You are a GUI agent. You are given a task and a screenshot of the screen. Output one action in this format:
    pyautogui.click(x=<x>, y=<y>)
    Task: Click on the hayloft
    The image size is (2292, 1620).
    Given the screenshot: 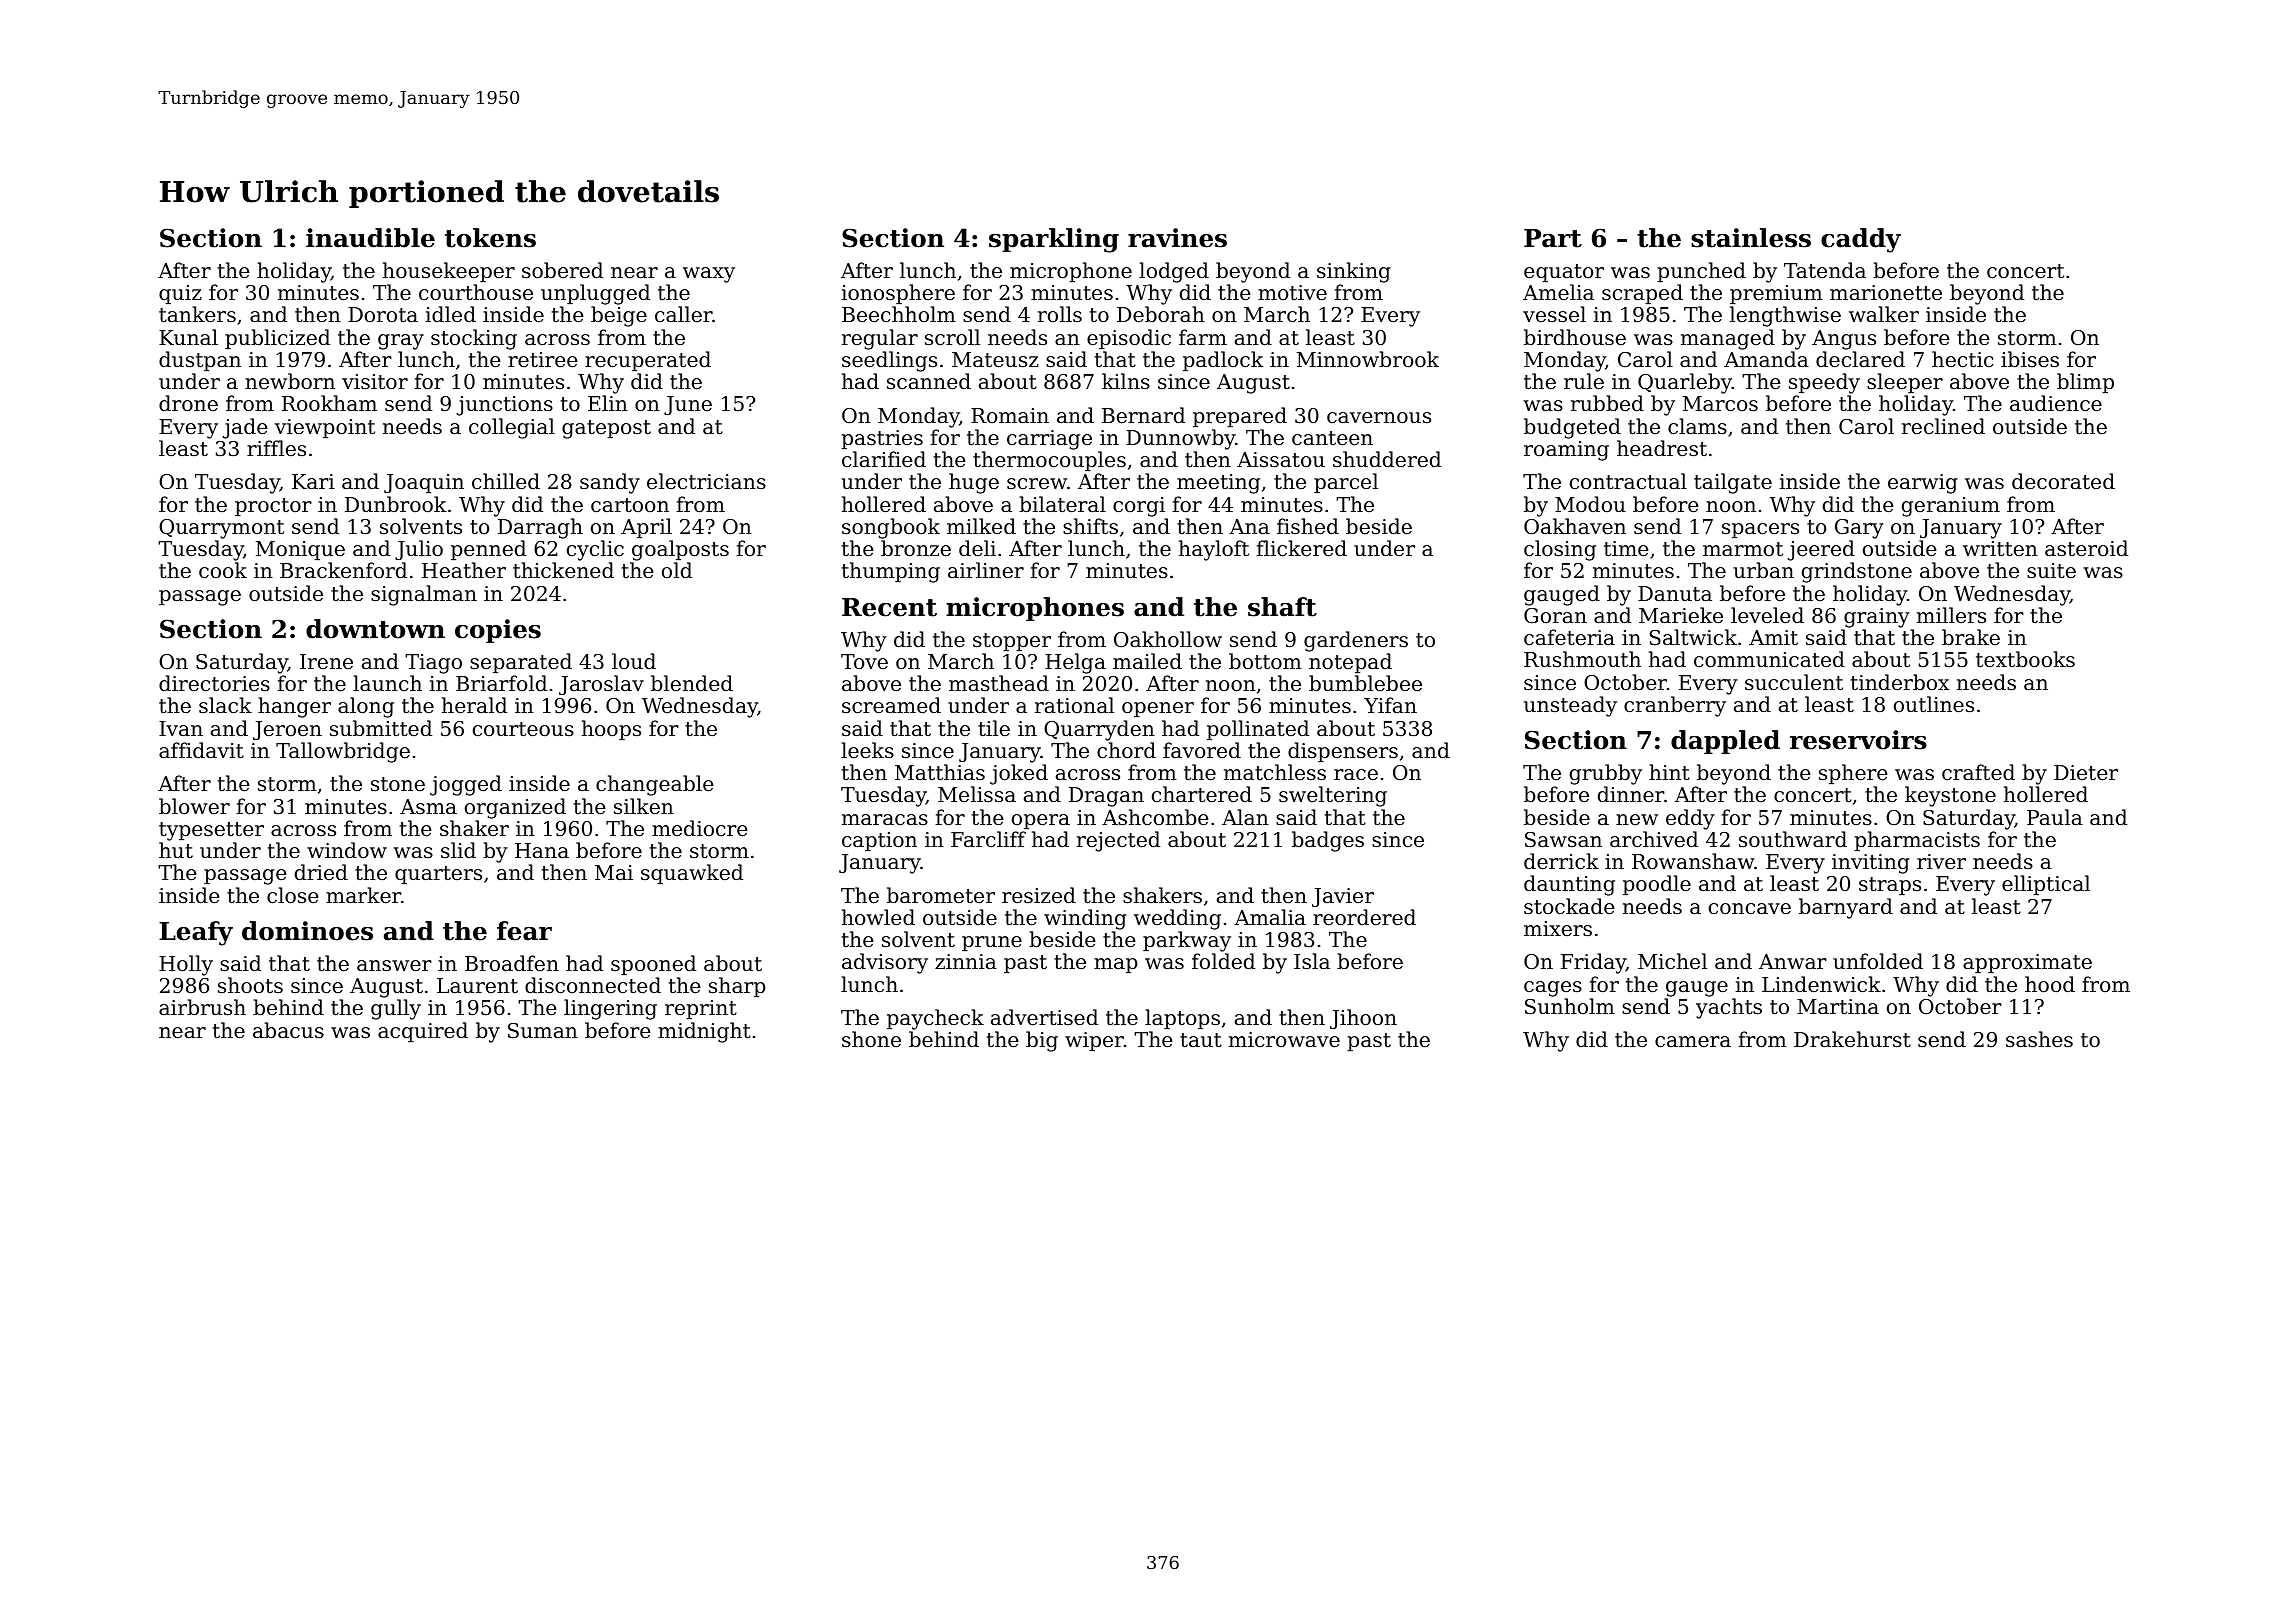 What is the action you would take?
    pyautogui.click(x=1214, y=550)
